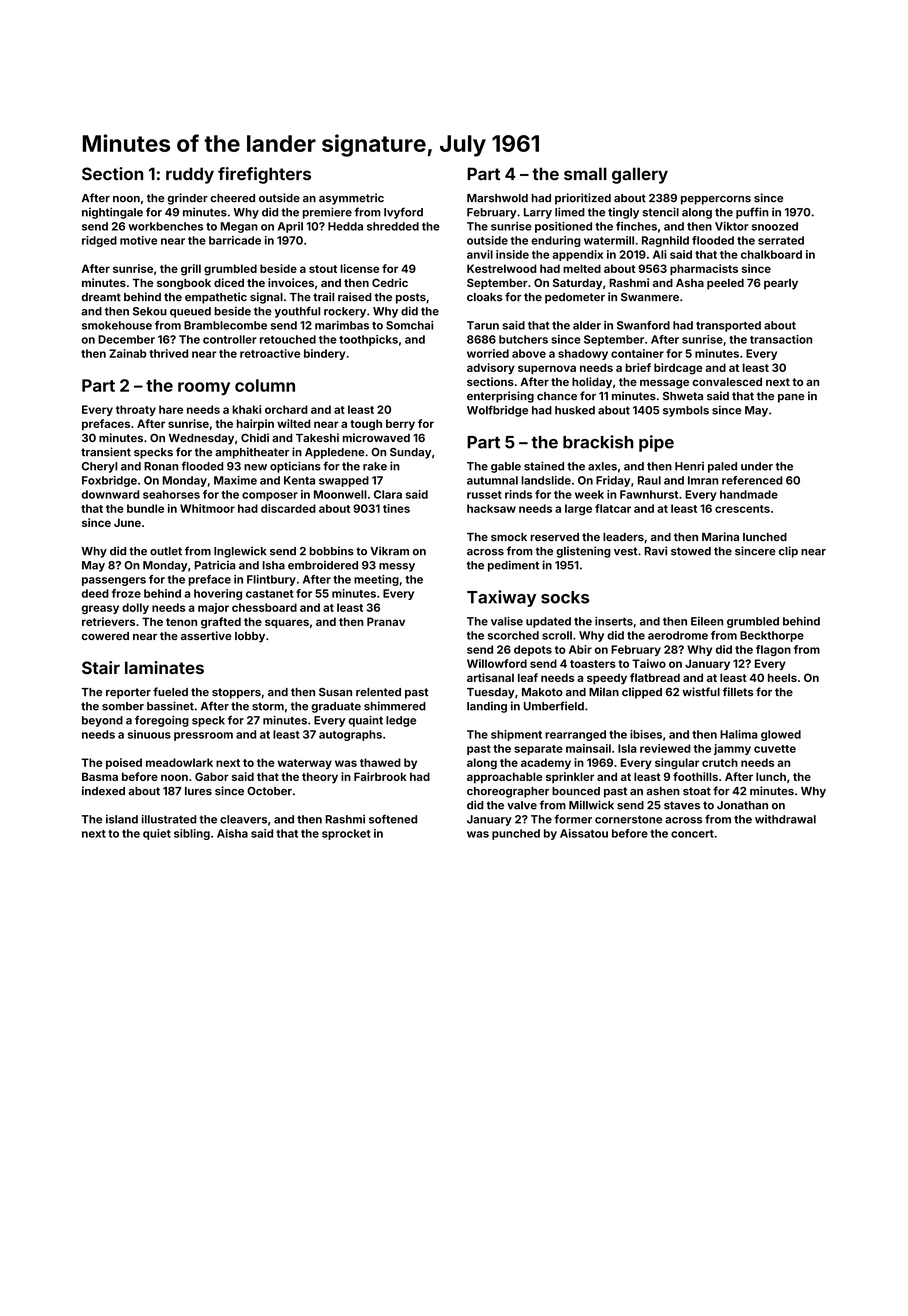  Describe the element at coordinates (255, 424) in the screenshot. I see `hairpin` at that location.
